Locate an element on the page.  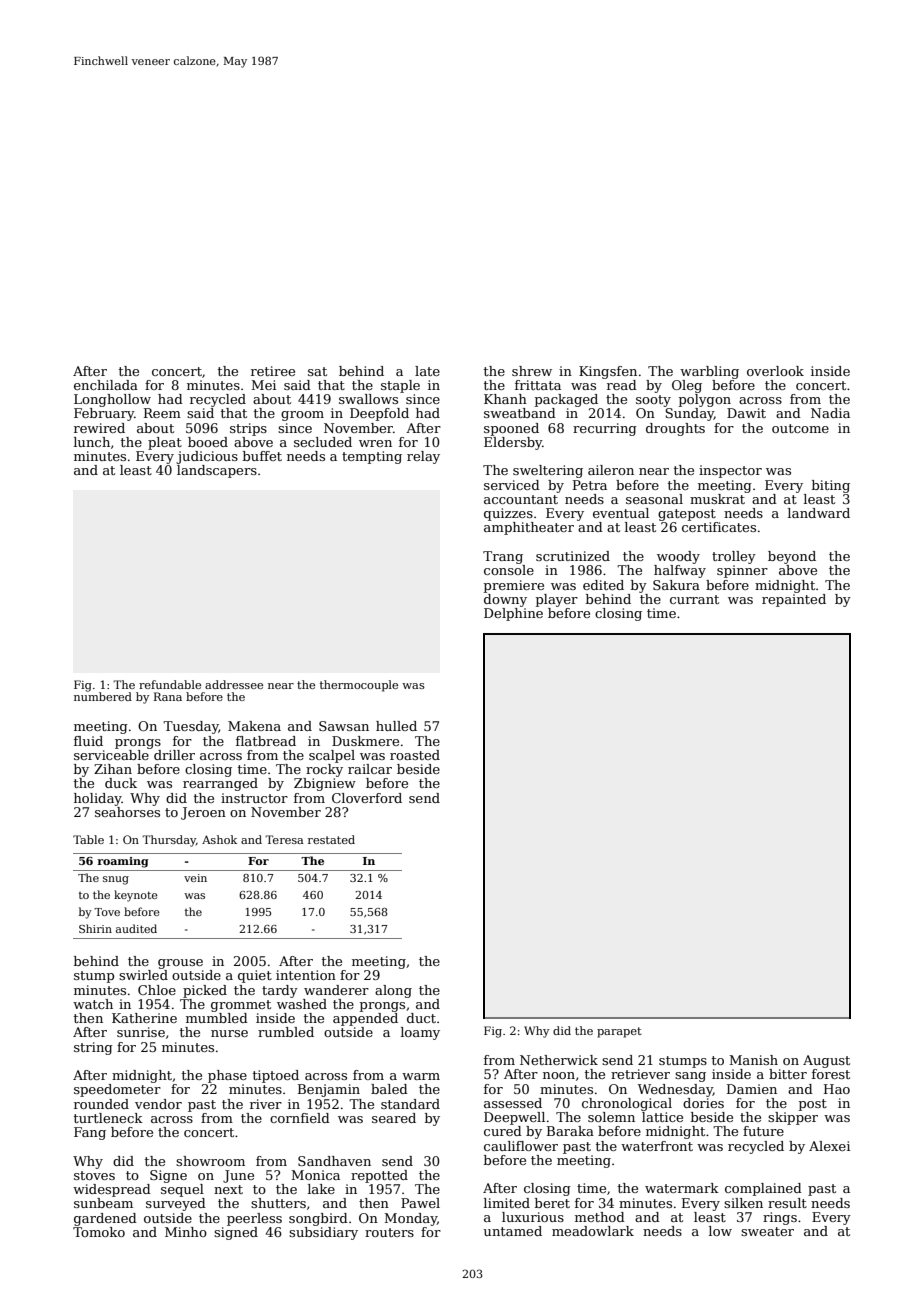
repainted is located at coordinates (794, 600).
